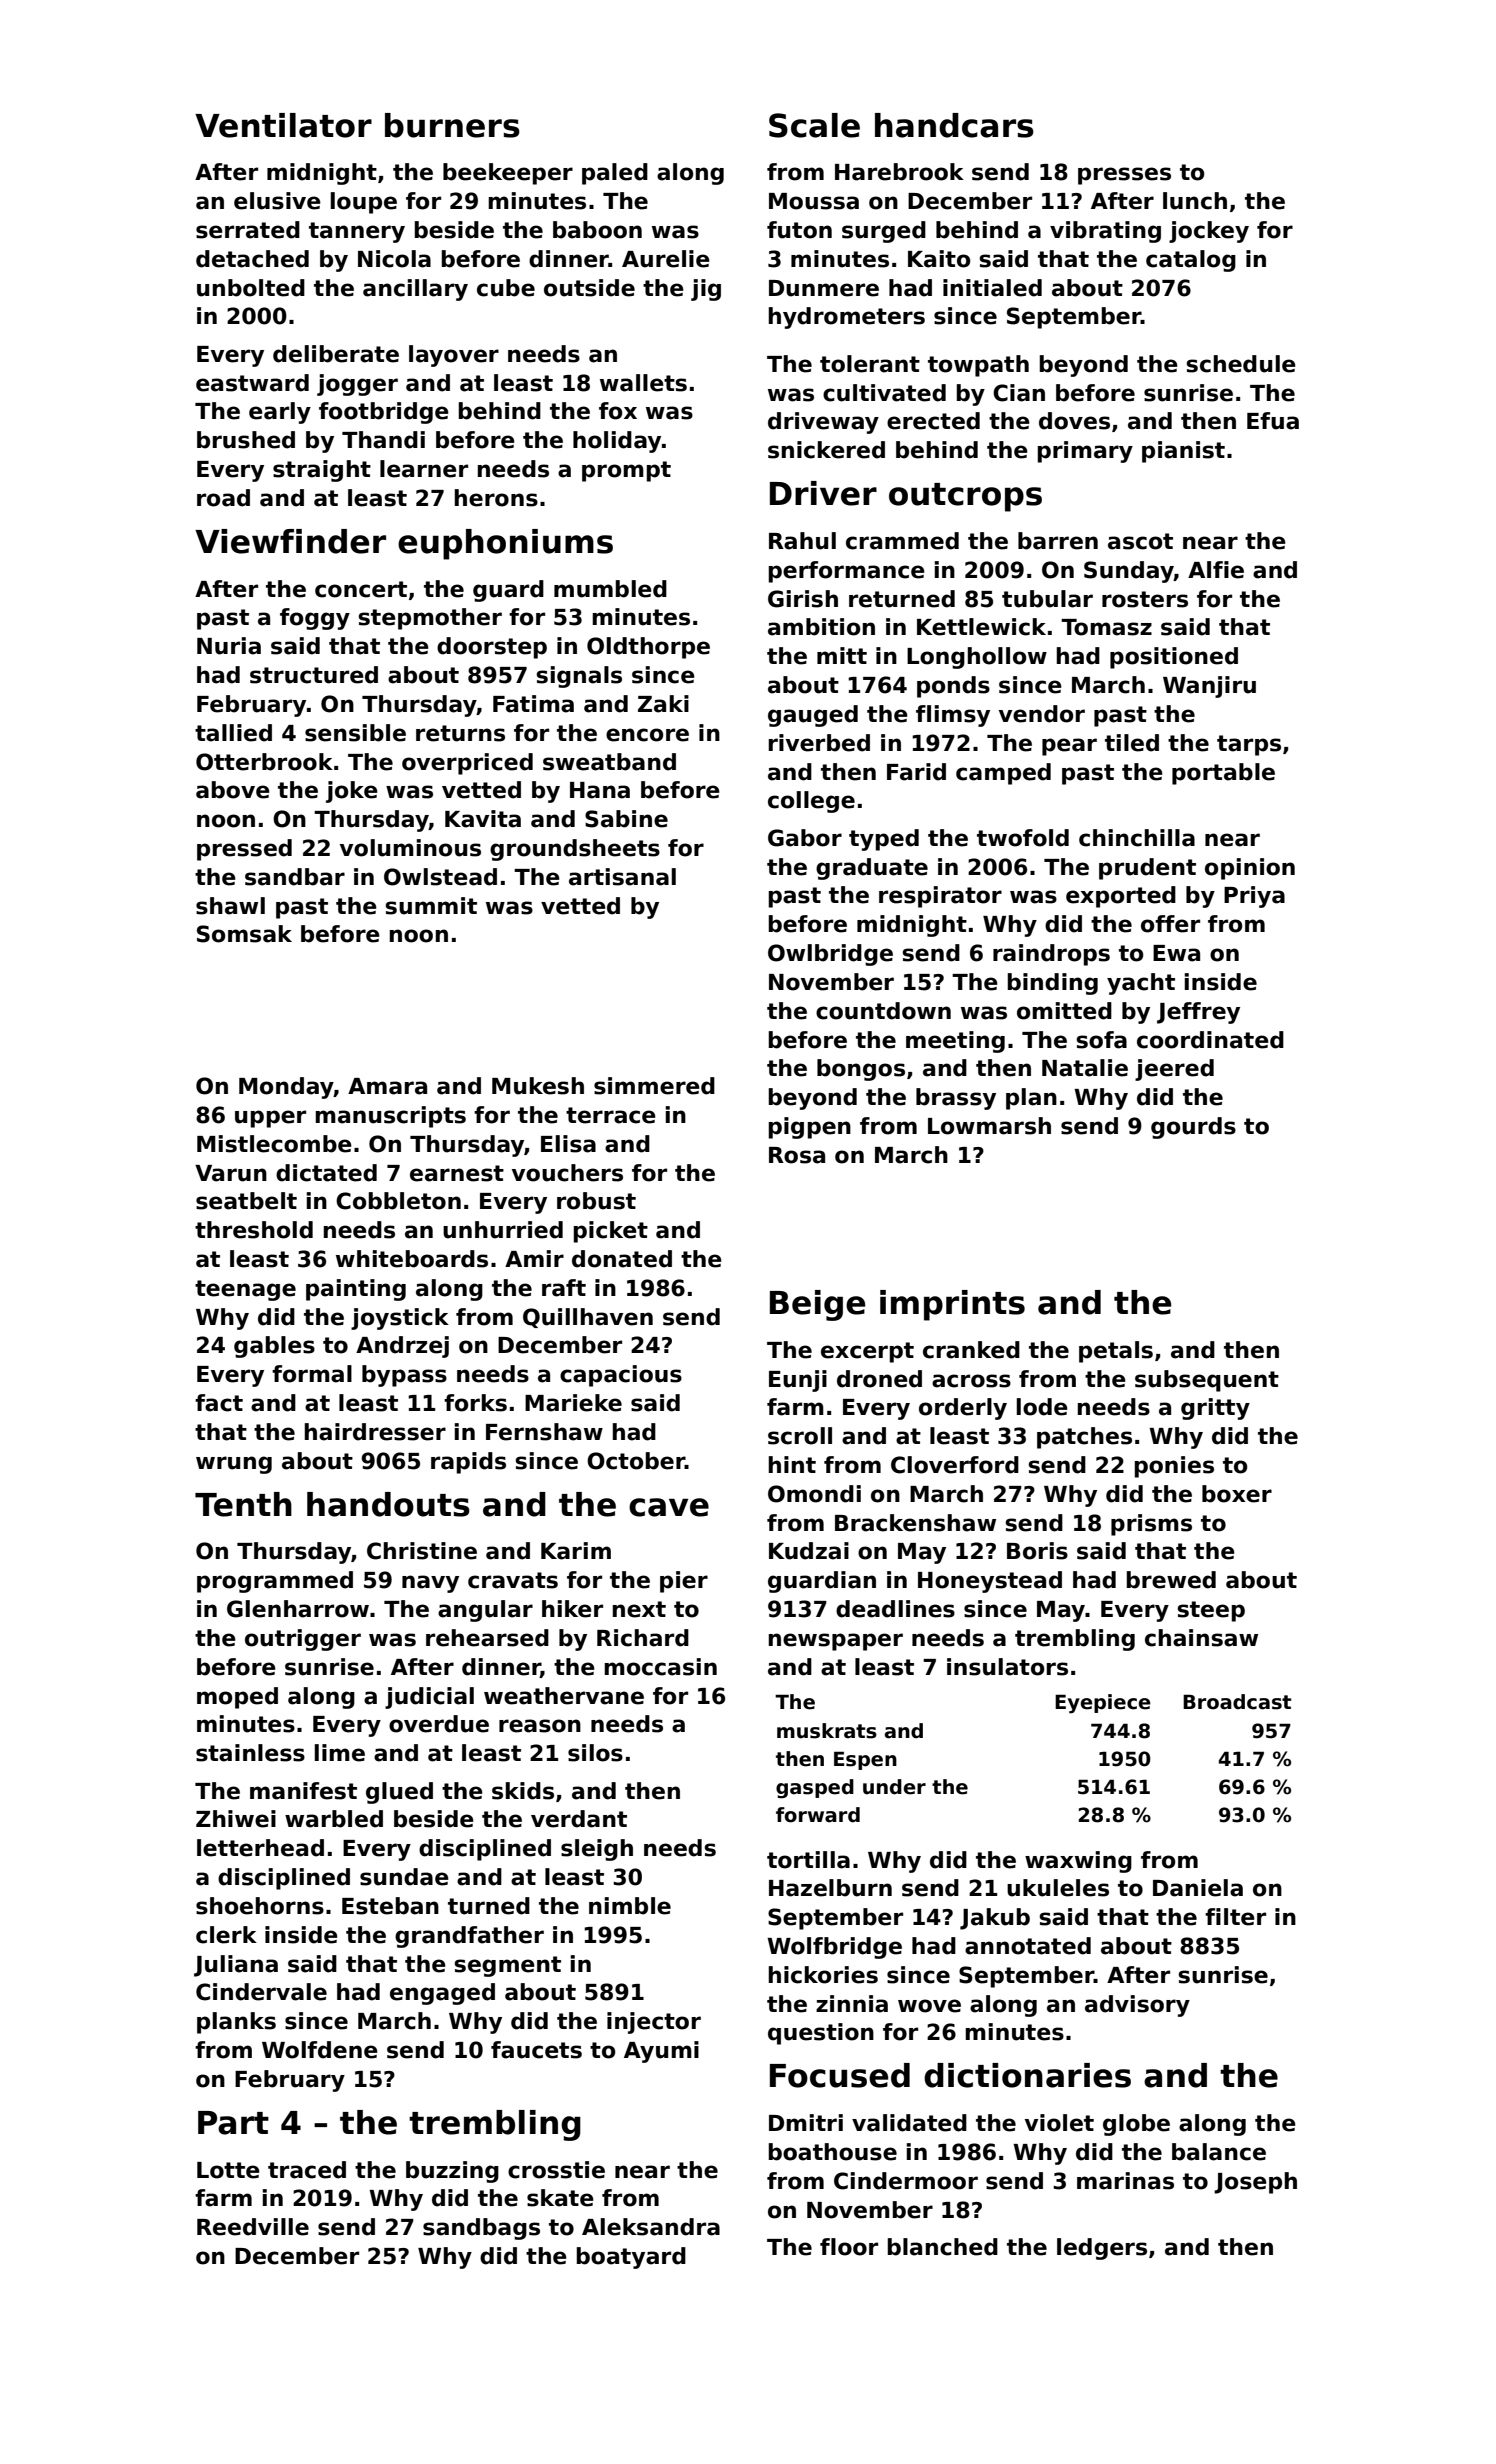  Describe the element at coordinates (1195, 201) in the image. I see `lunch` at that location.
